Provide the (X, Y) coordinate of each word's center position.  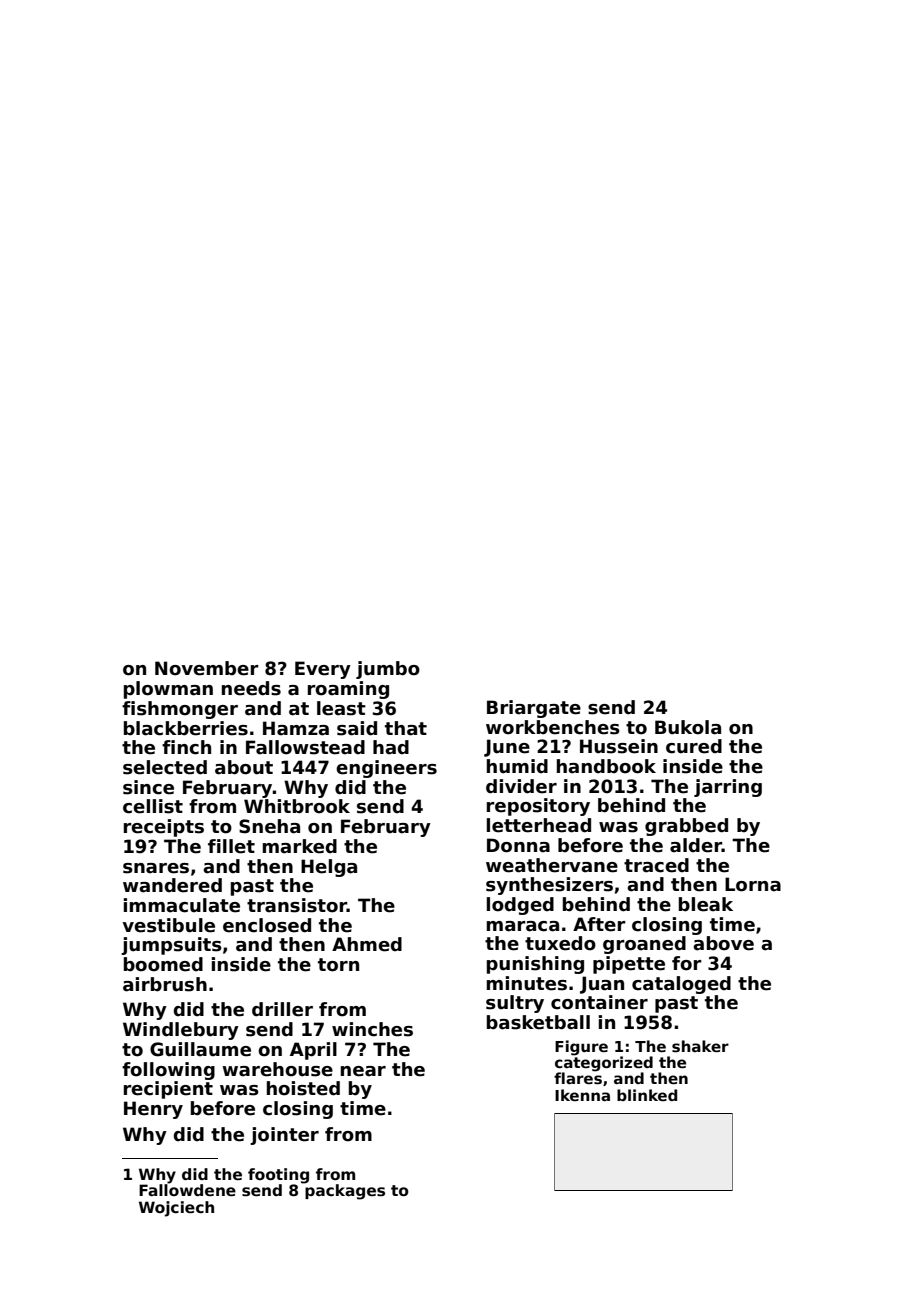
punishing (535, 965)
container (599, 1002)
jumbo (388, 670)
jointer (284, 1136)
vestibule (168, 925)
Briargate (534, 709)
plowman (168, 690)
